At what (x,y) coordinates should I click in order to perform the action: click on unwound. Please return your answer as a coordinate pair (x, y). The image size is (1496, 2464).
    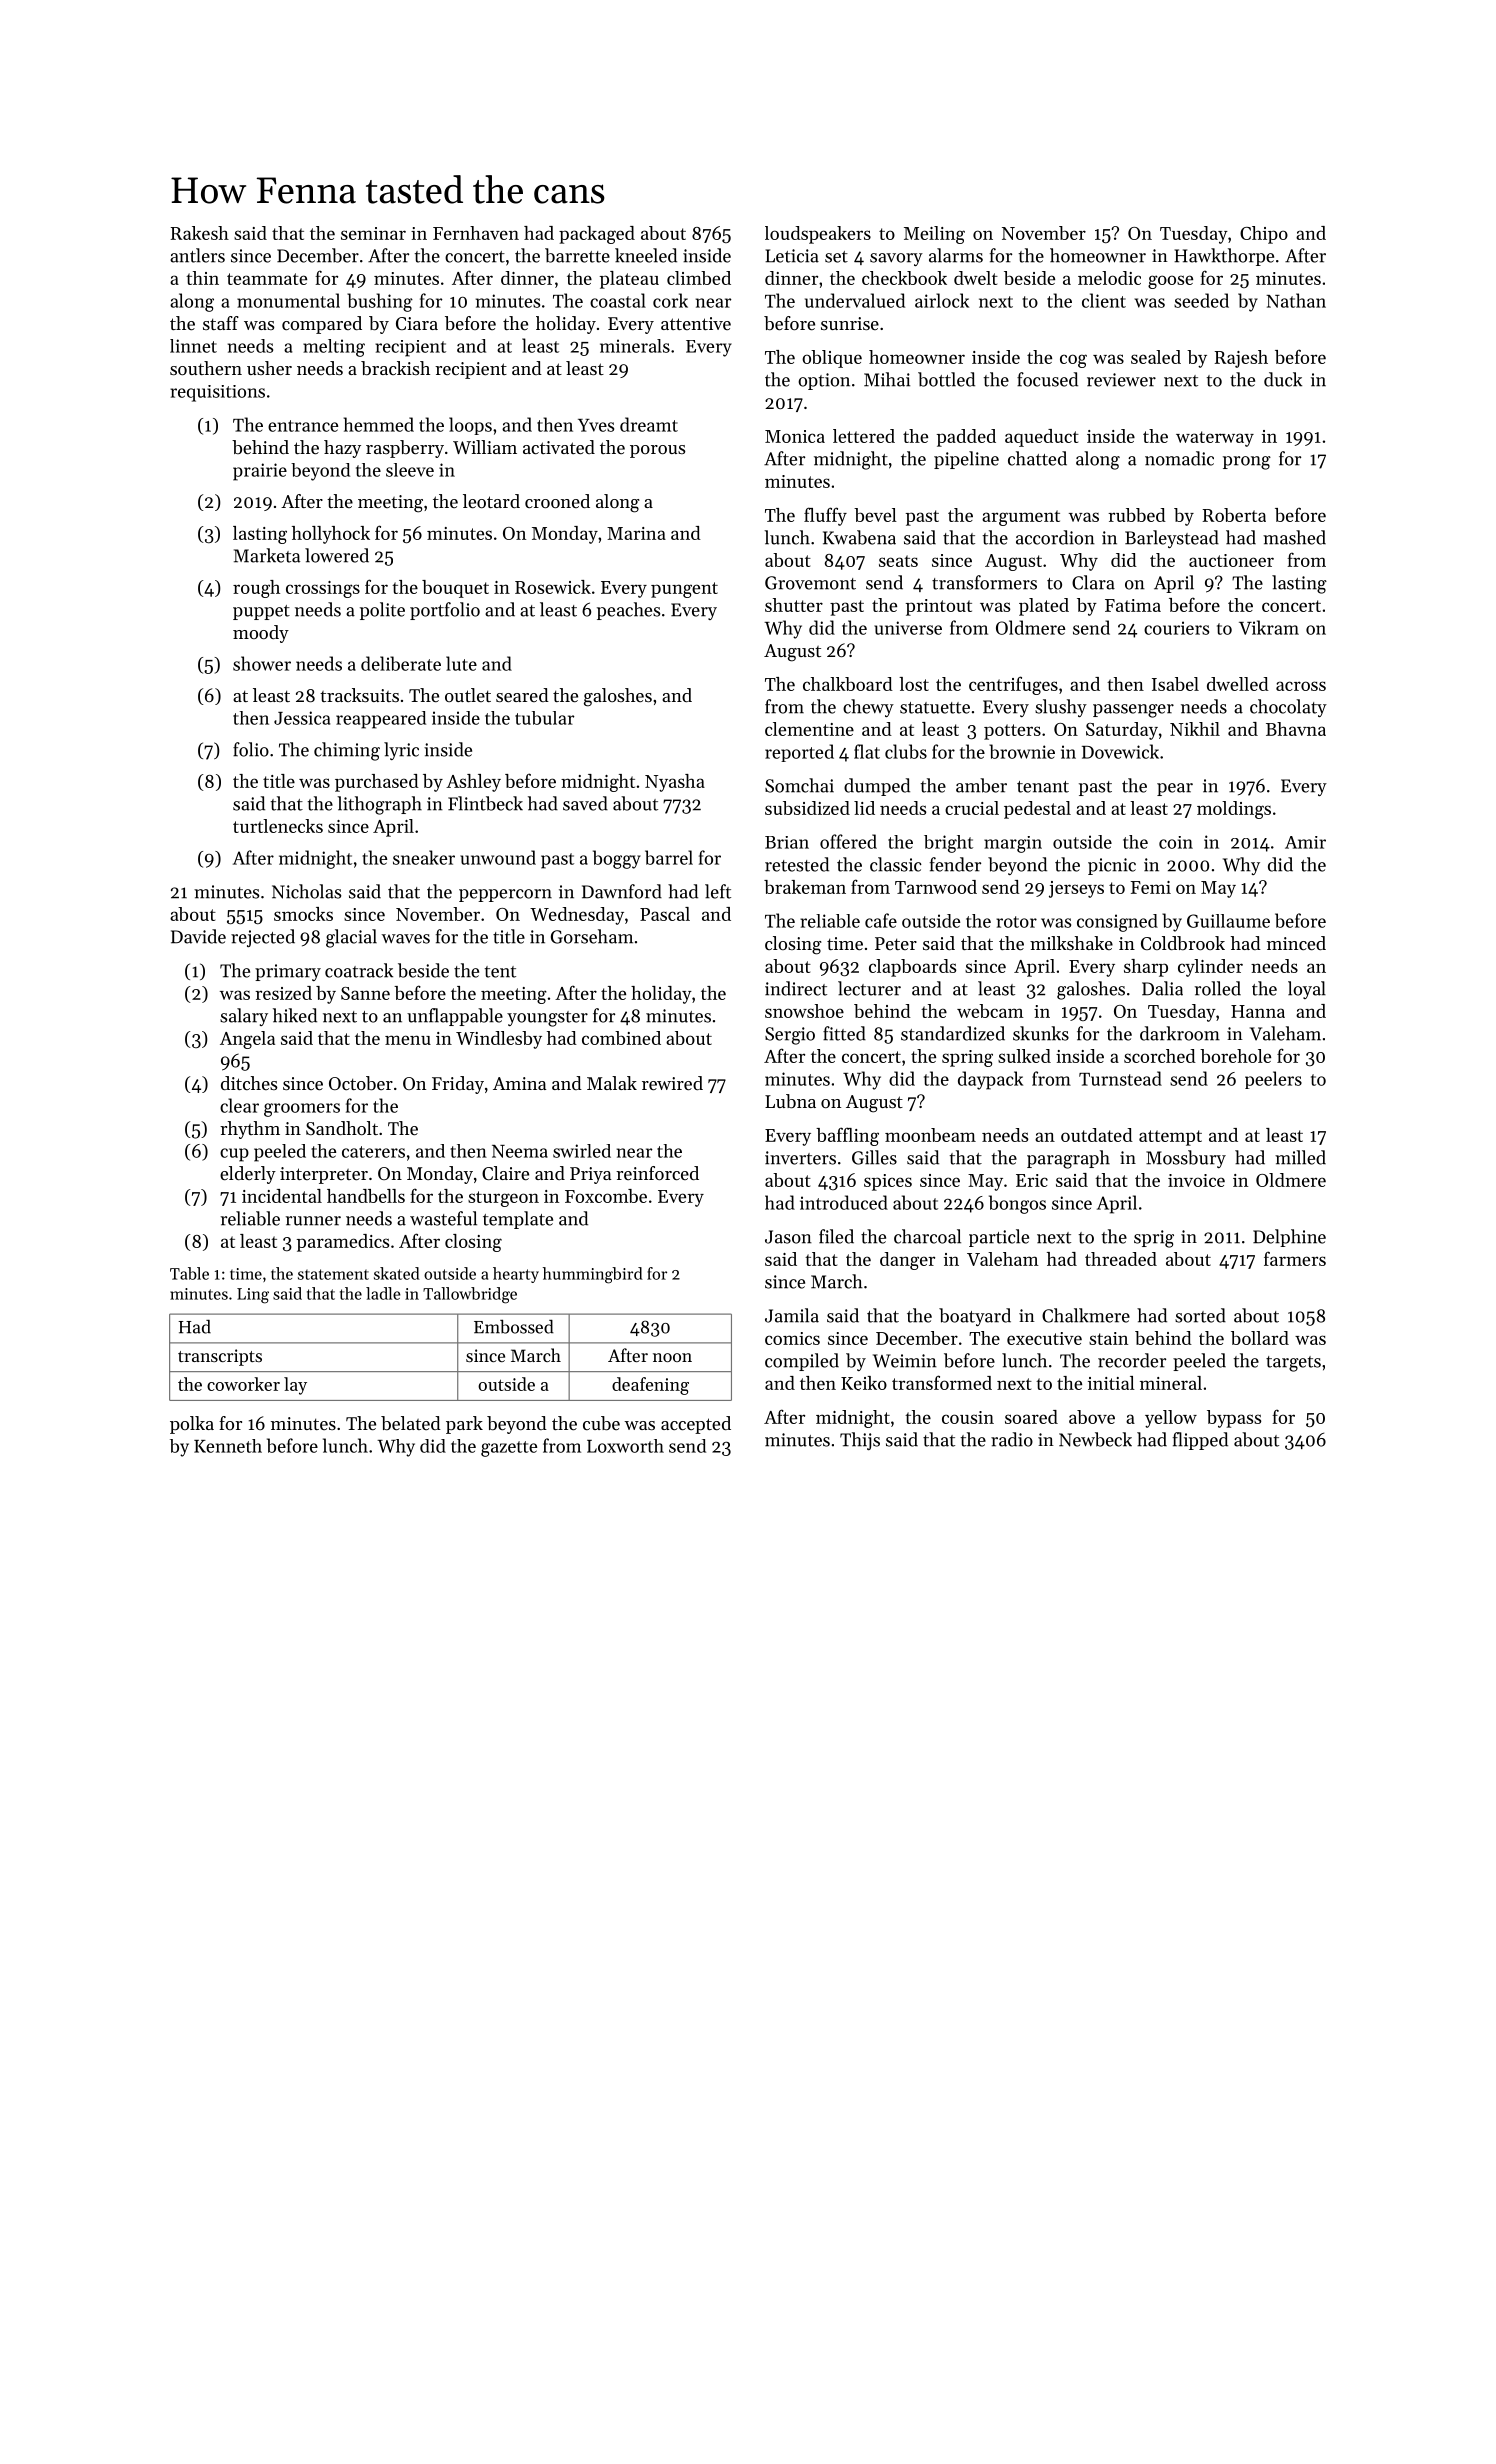
    Looking at the image, I should click on (498, 857).
